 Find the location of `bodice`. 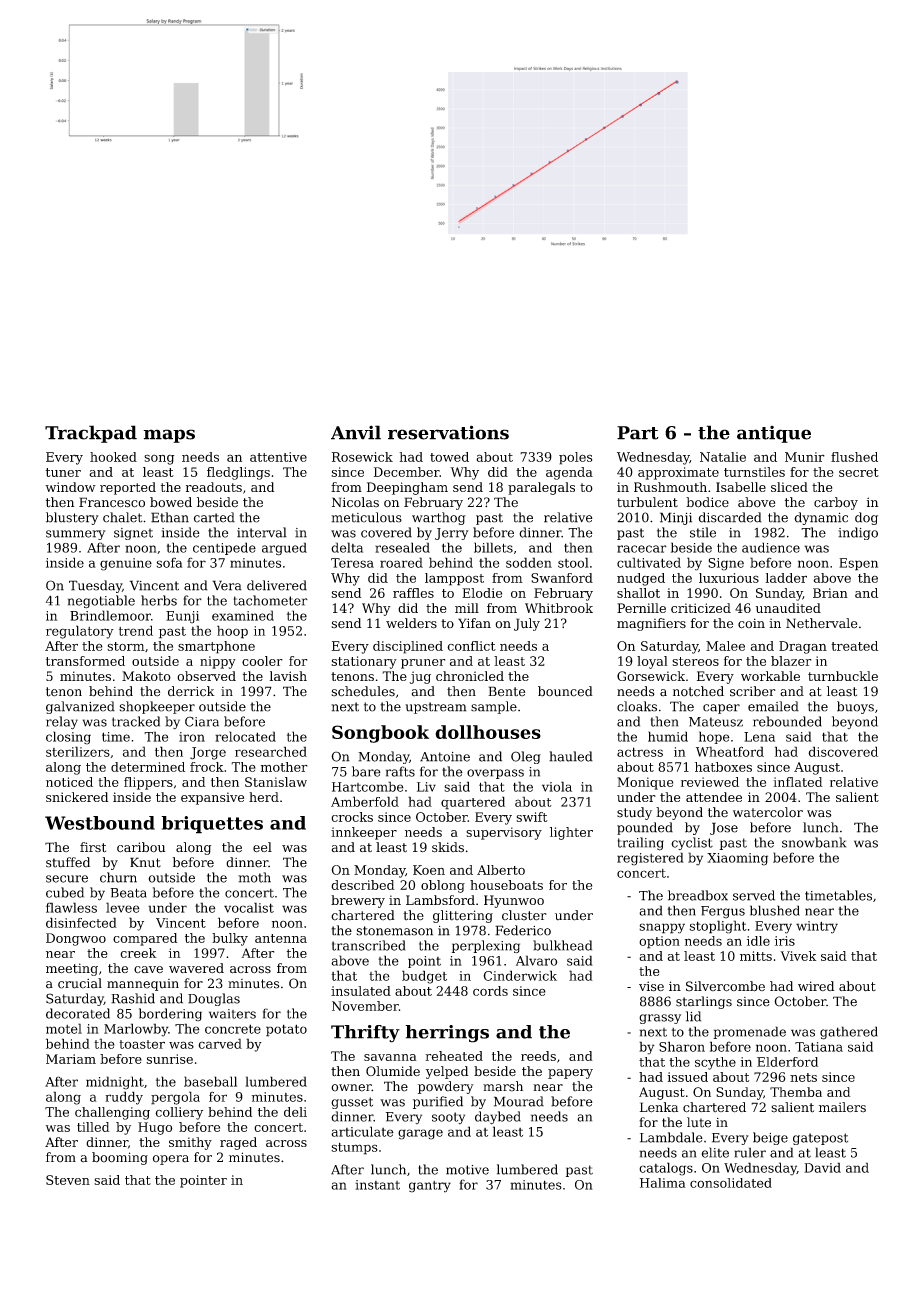

bodice is located at coordinates (707, 502).
